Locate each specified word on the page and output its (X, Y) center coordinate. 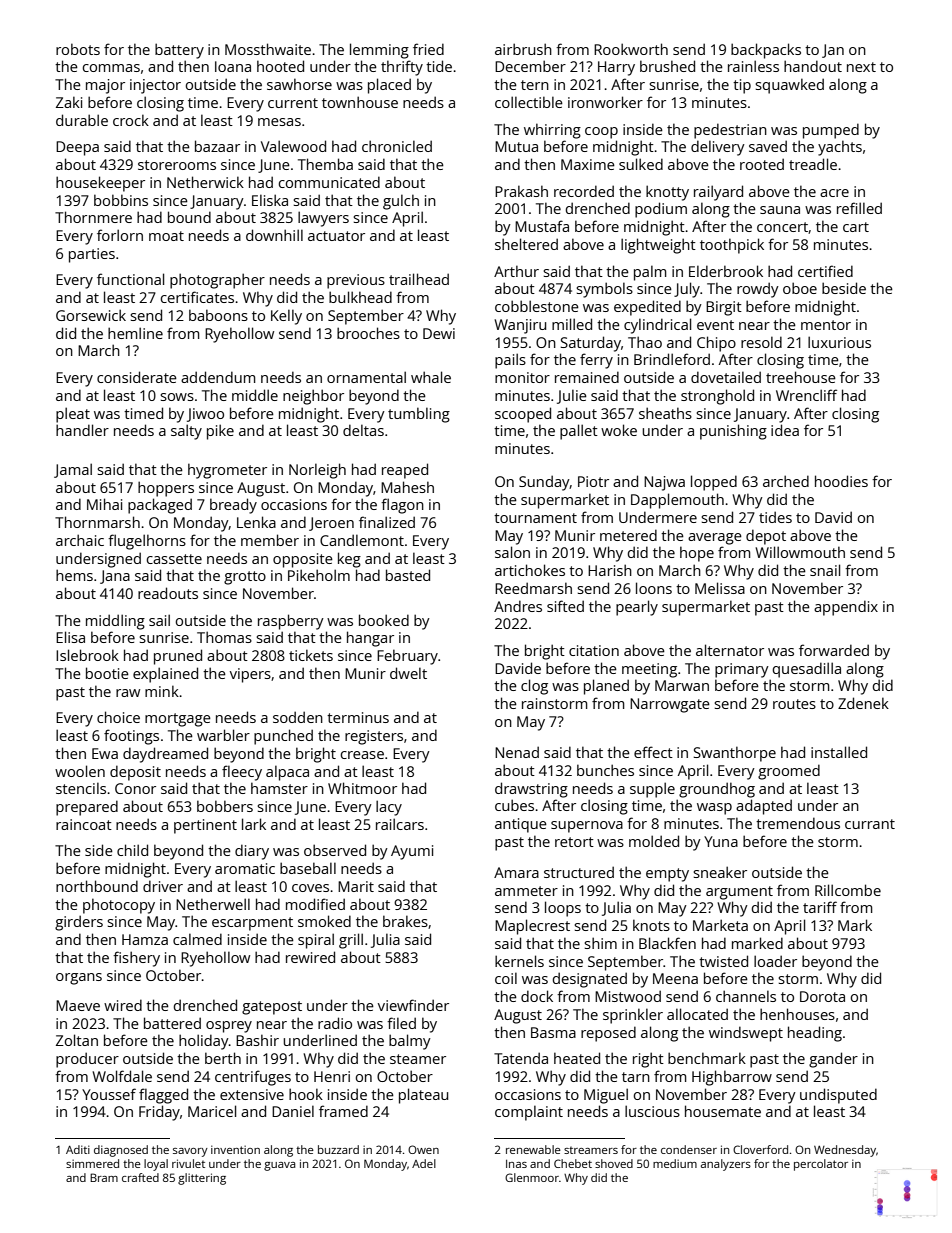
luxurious (839, 342)
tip (742, 86)
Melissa (720, 588)
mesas (279, 122)
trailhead (419, 279)
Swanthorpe (735, 754)
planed (606, 687)
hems (74, 575)
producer (87, 1060)
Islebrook (87, 655)
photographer (217, 281)
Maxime (588, 164)
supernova (587, 827)
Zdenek (863, 703)
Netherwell (213, 904)
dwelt (408, 673)
